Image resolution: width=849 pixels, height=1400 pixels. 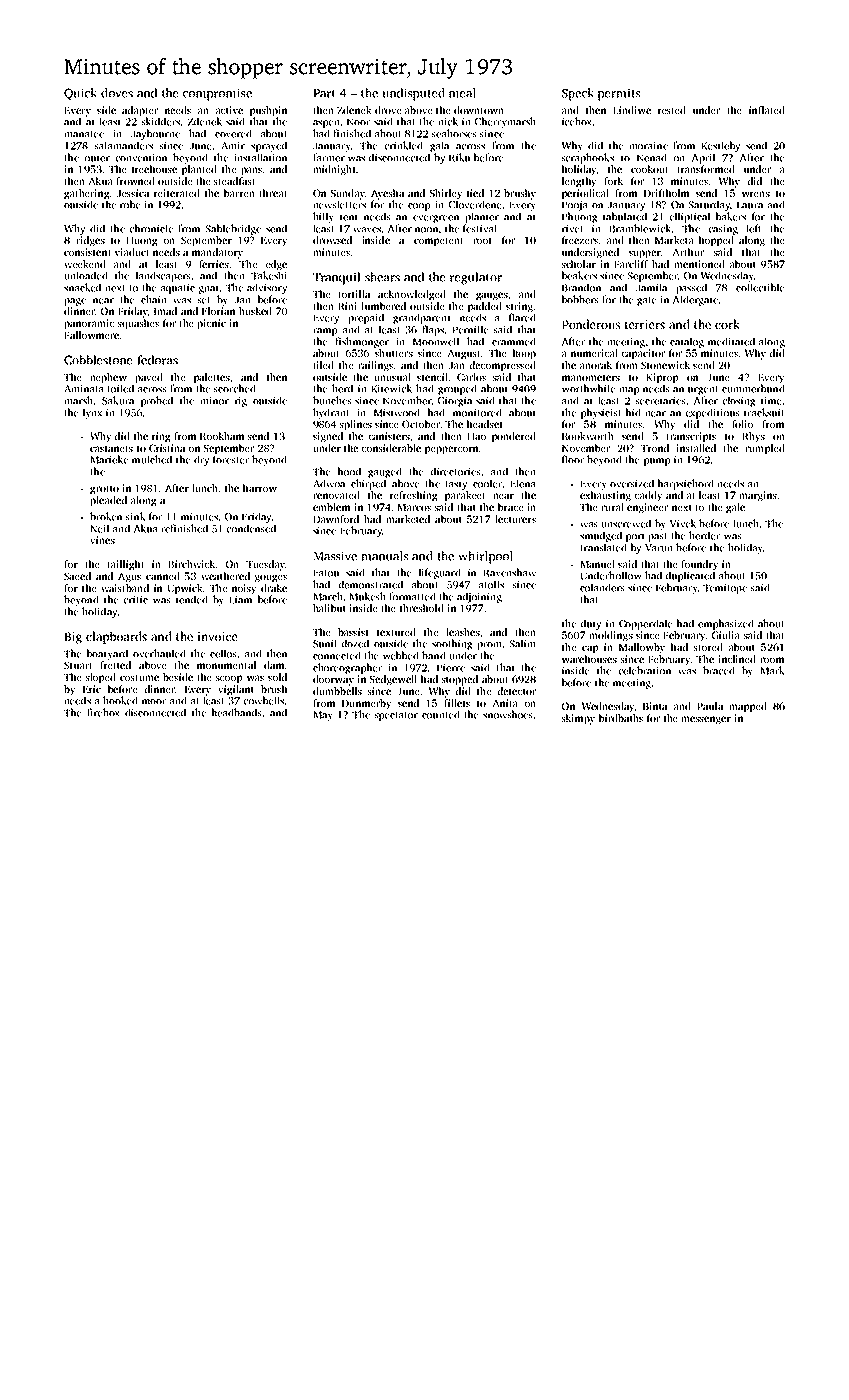 What do you see at coordinates (349, 471) in the image?
I see `hood` at bounding box center [349, 471].
